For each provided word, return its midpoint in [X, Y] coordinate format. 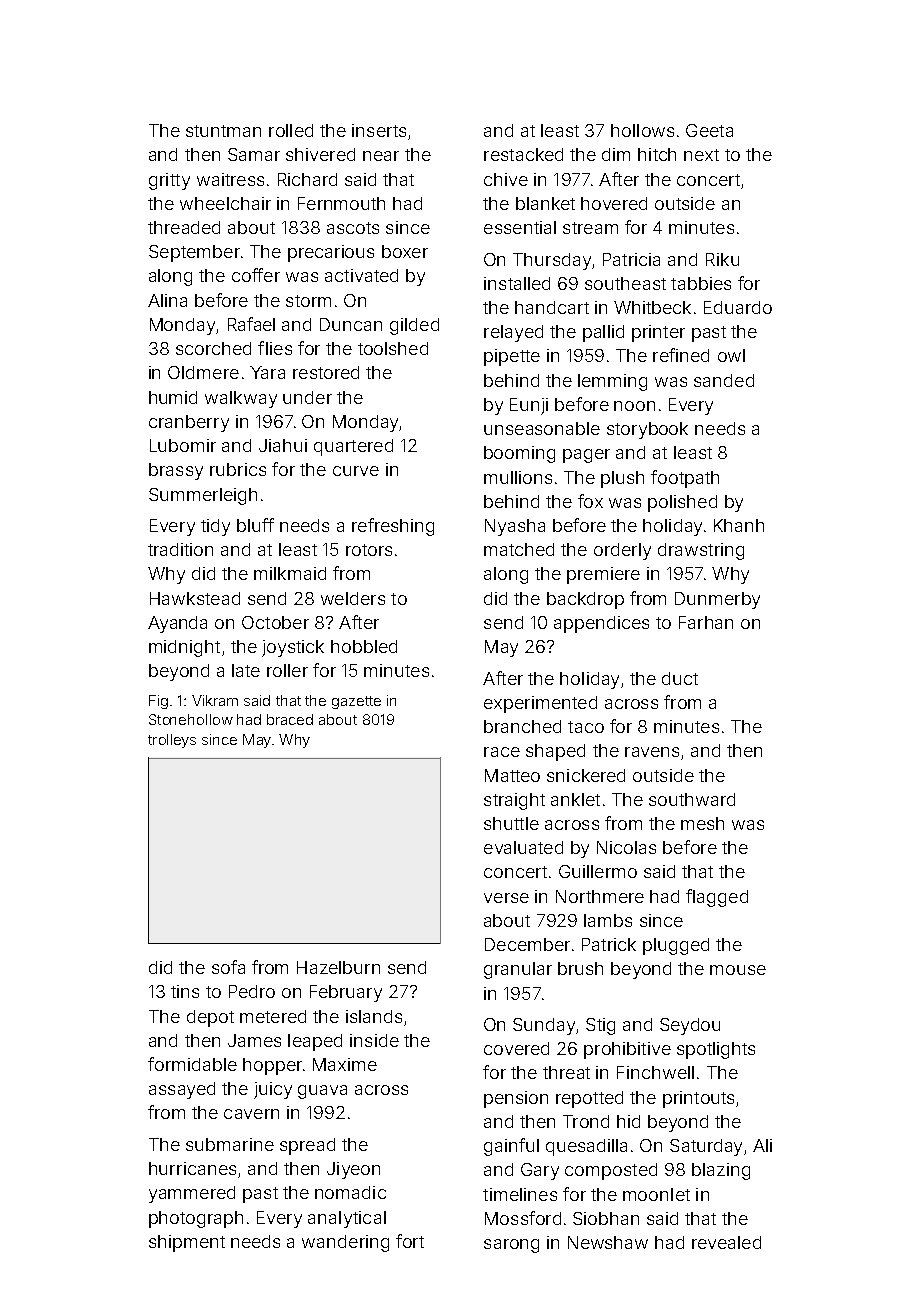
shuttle [511, 823]
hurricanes [192, 1168]
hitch [657, 154]
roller [287, 670]
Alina [167, 300]
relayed [513, 333]
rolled [291, 130]
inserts [379, 130]
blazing [721, 1171]
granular [518, 970]
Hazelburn [338, 967]
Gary [540, 1171]
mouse [738, 970]
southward [692, 799]
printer [658, 333]
